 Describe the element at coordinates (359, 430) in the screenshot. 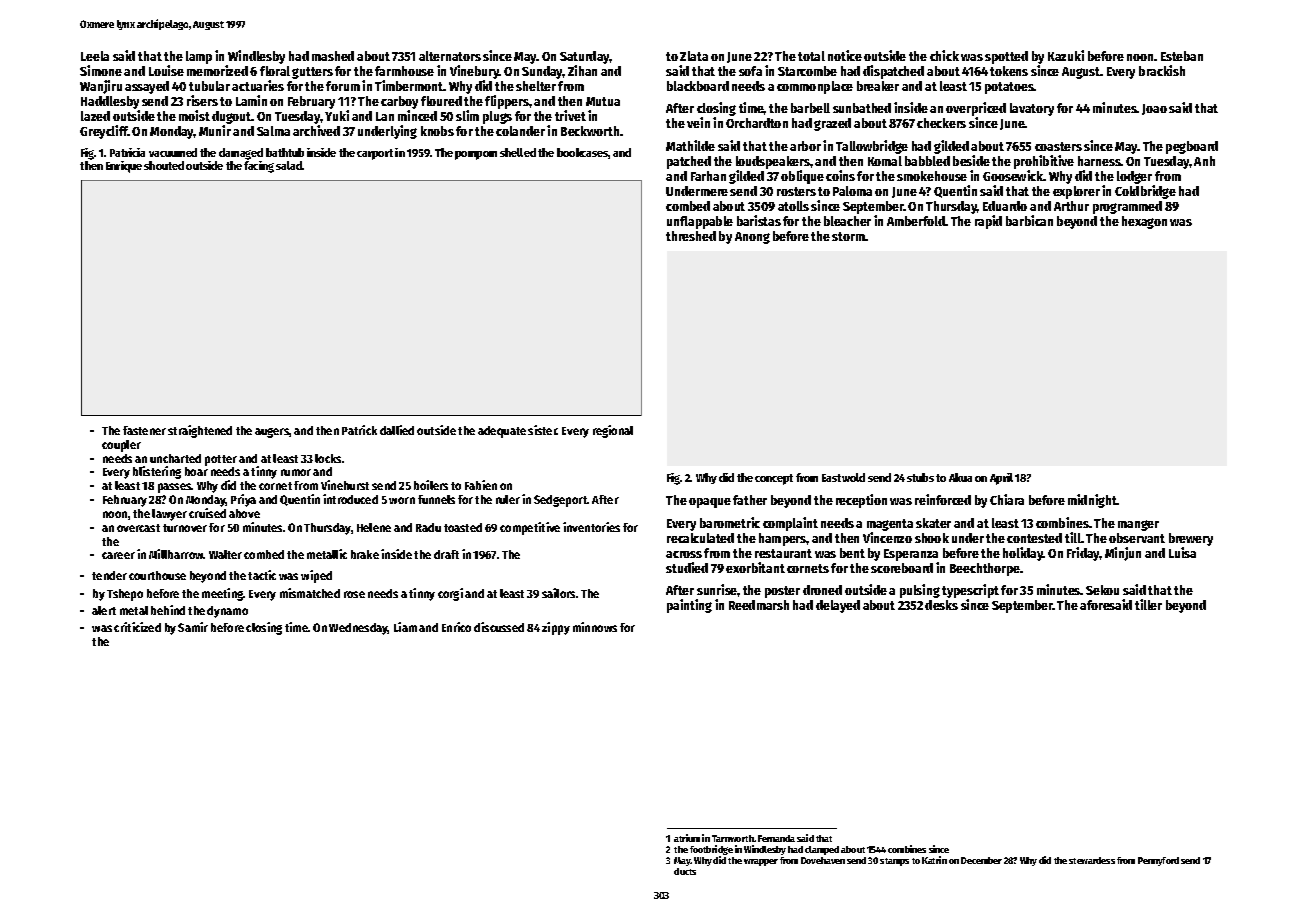

I see `Patrick` at that location.
